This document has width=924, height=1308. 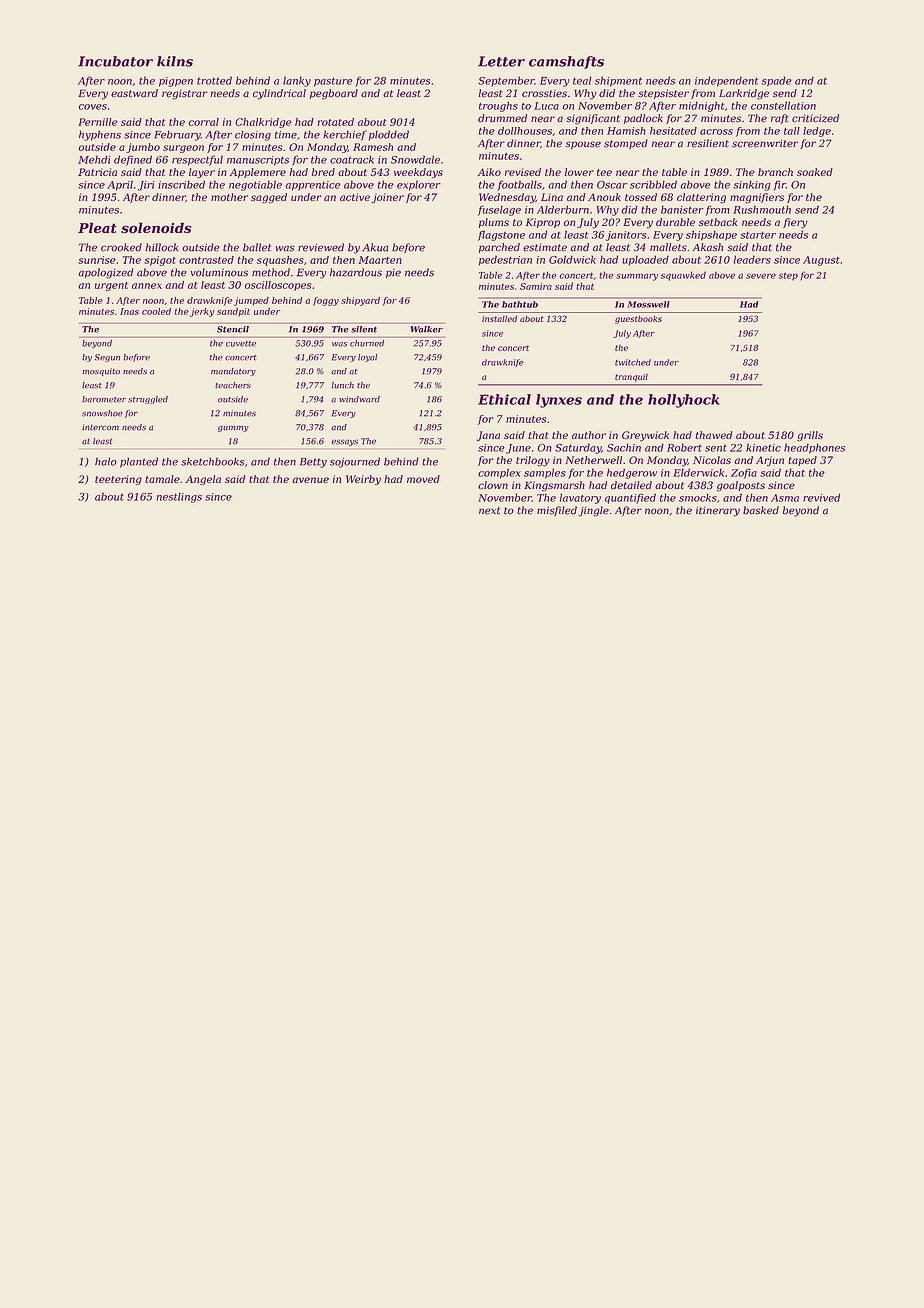 I want to click on camshafts, so click(x=566, y=62).
